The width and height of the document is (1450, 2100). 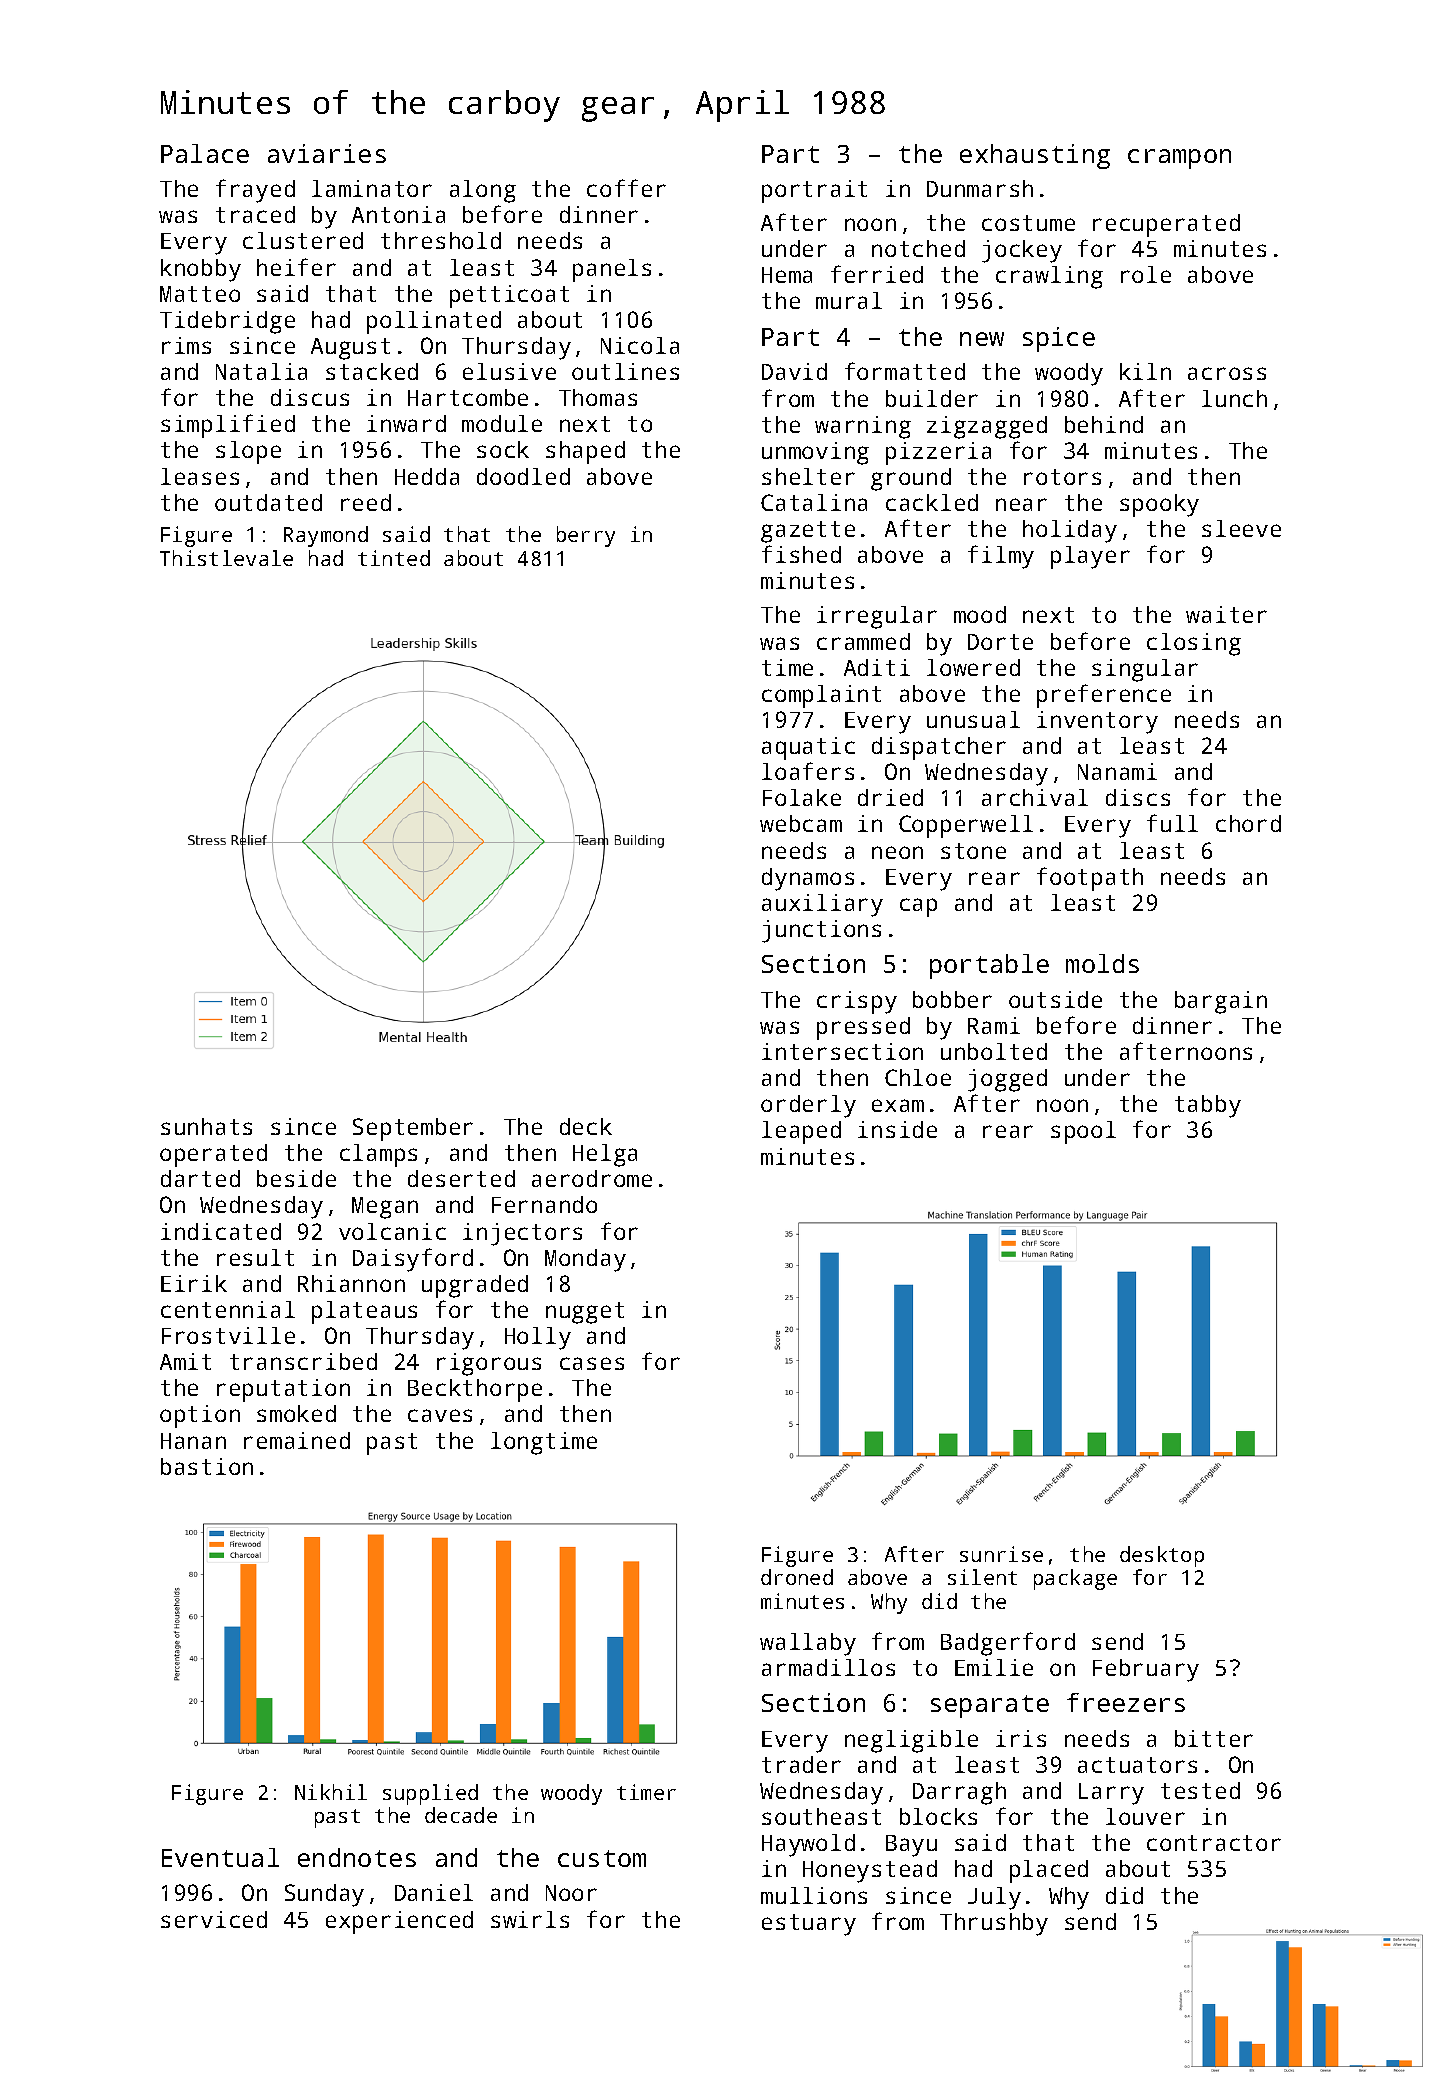 What do you see at coordinates (398, 214) in the document?
I see `Antonia` at bounding box center [398, 214].
